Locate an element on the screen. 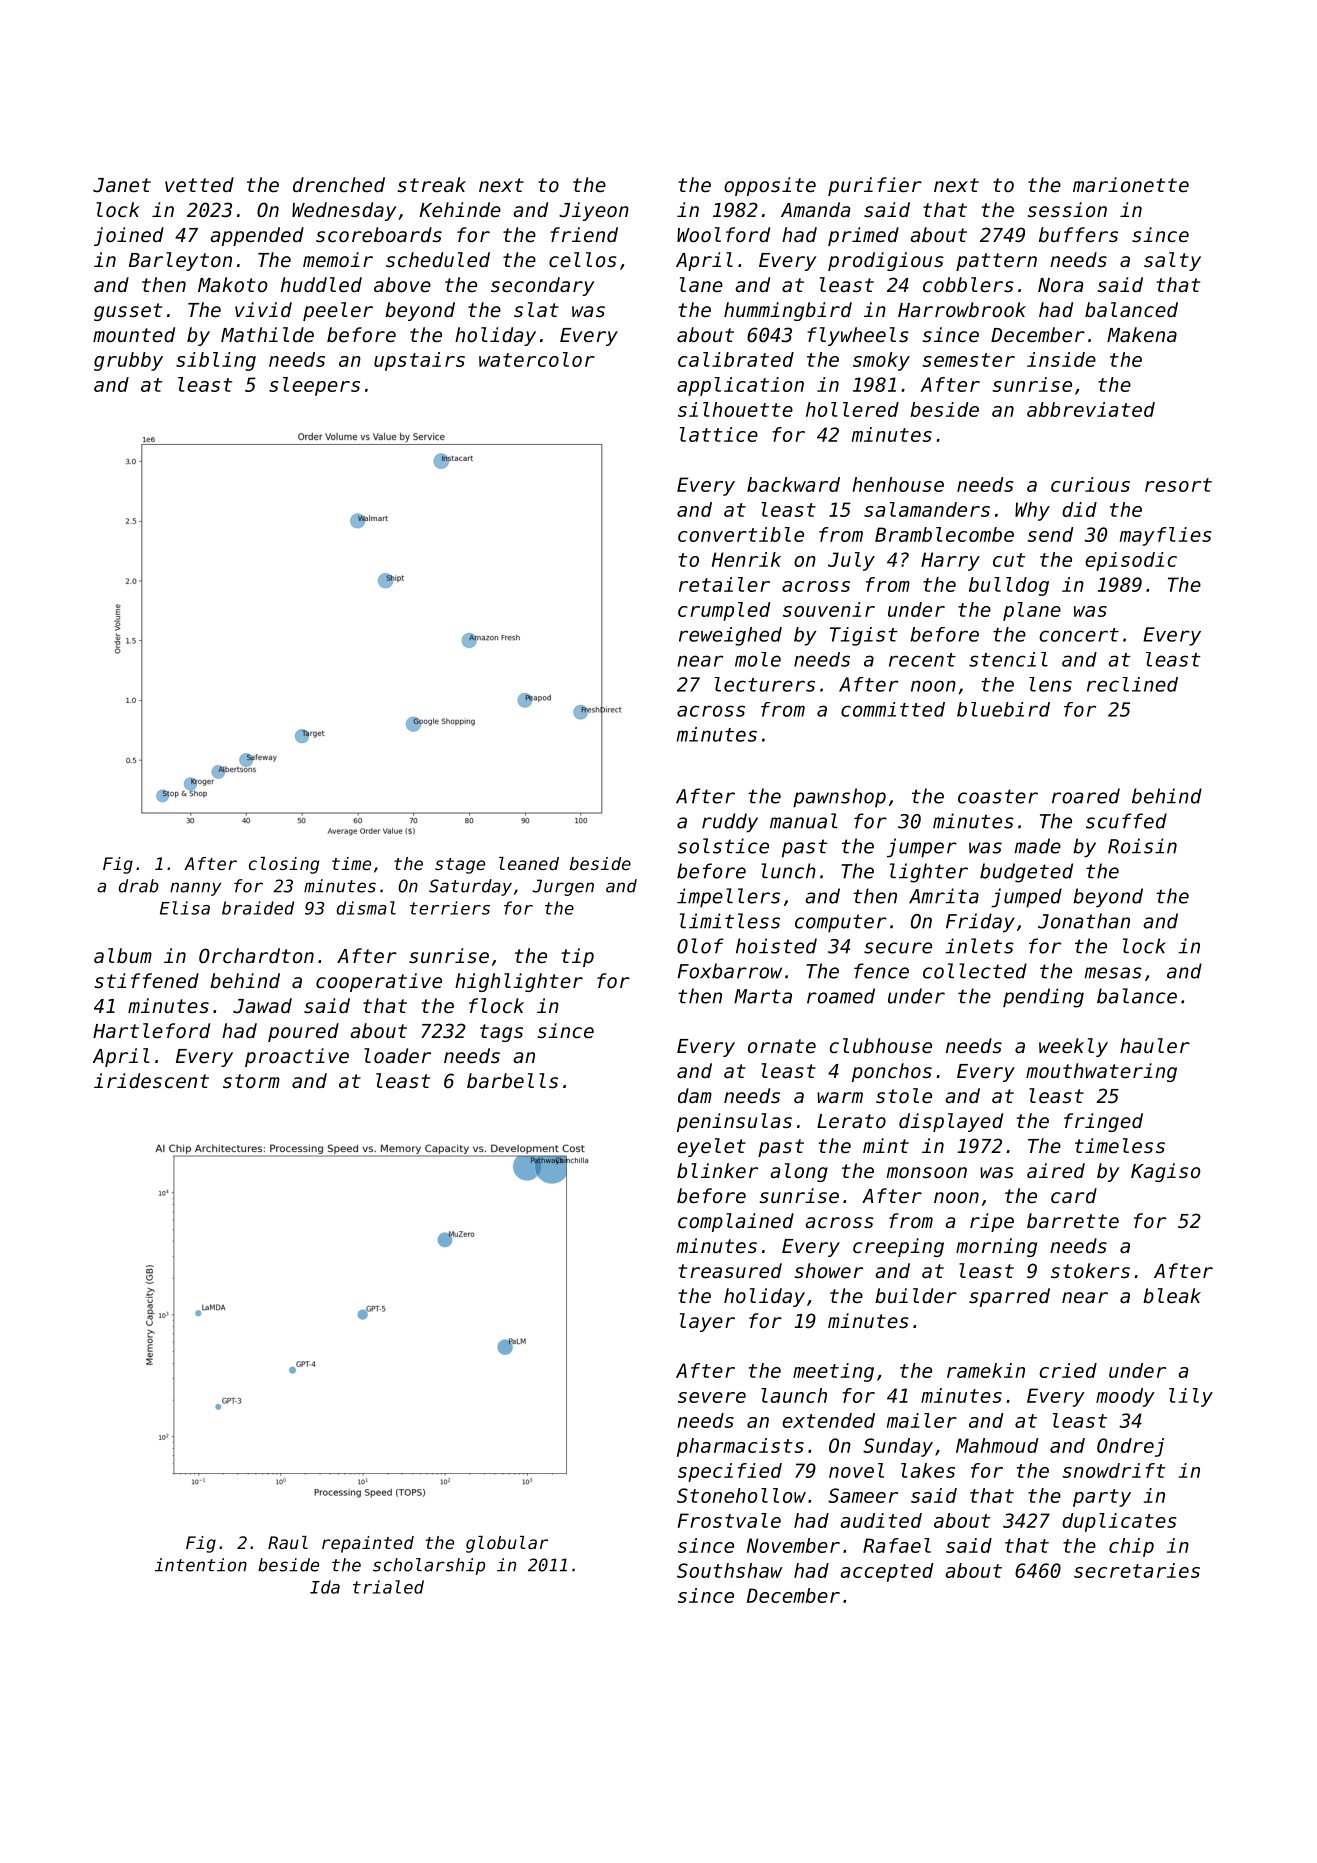 The width and height of the screenshot is (1317, 1863). streak is located at coordinates (432, 185).
